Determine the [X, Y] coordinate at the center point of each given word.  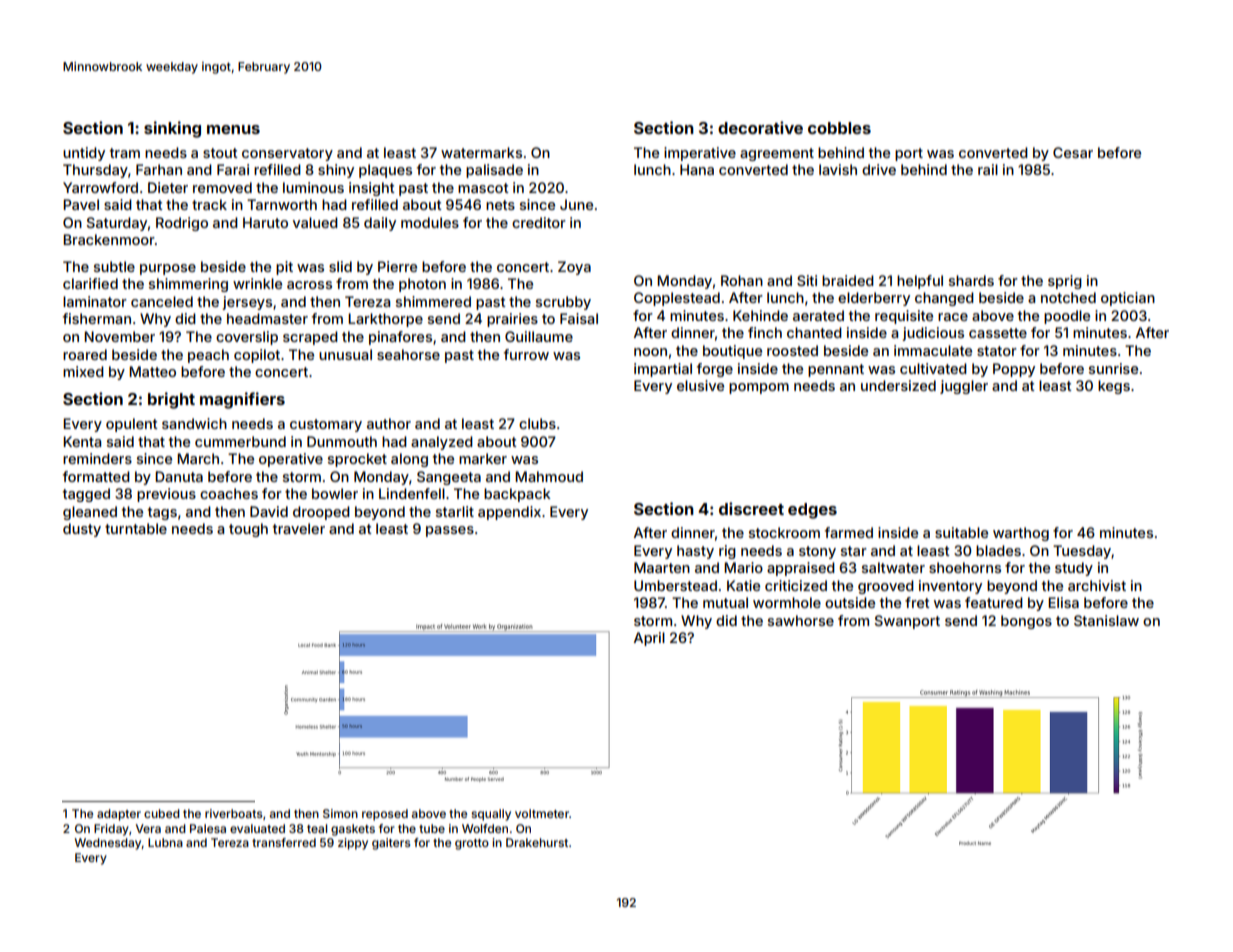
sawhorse [801, 620]
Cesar [1073, 152]
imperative [700, 154]
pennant [836, 370]
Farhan [159, 169]
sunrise [1113, 368]
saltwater [893, 567]
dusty [82, 530]
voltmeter [542, 813]
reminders [97, 458]
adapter [119, 815]
